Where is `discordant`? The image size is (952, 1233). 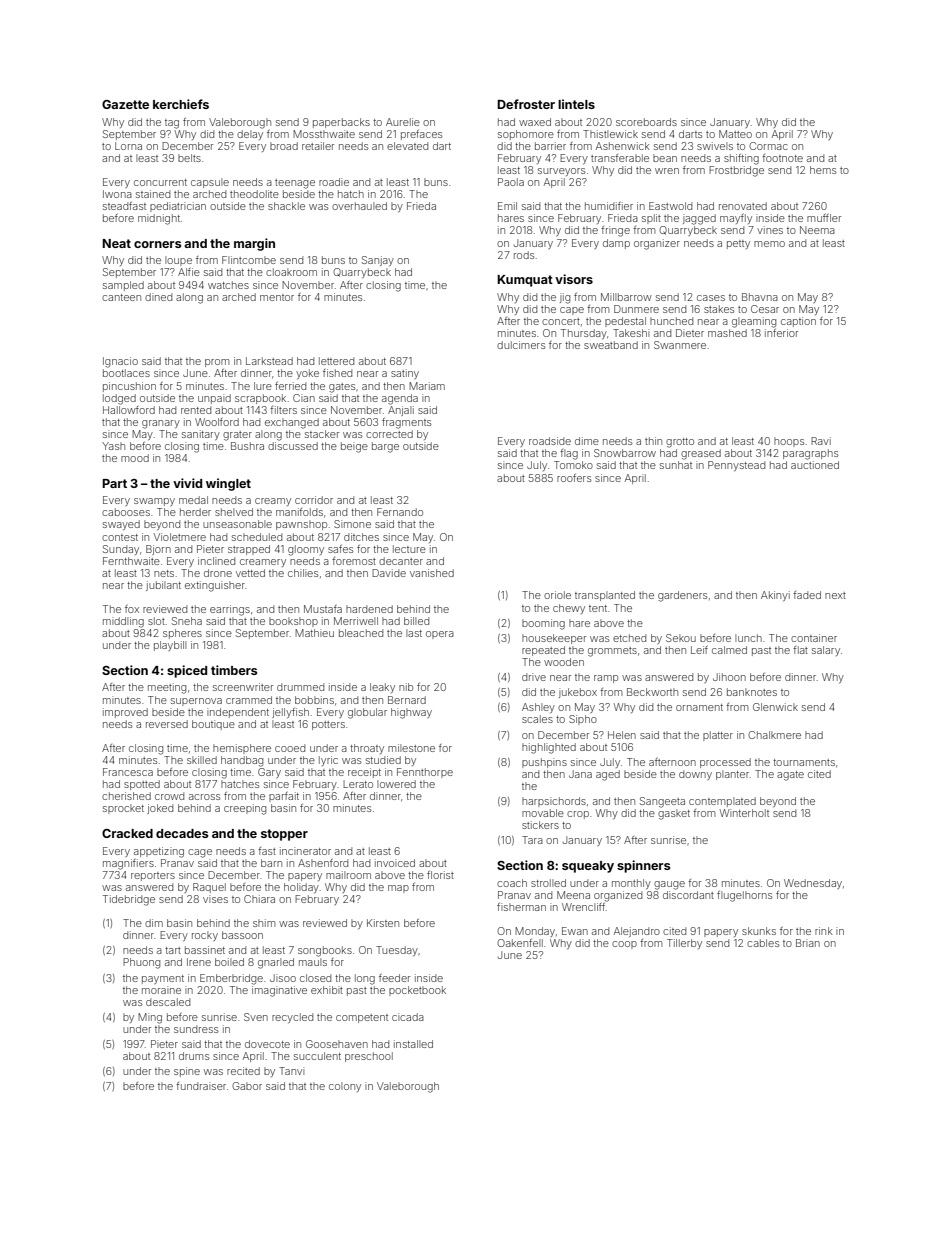 discordant is located at coordinates (688, 895).
